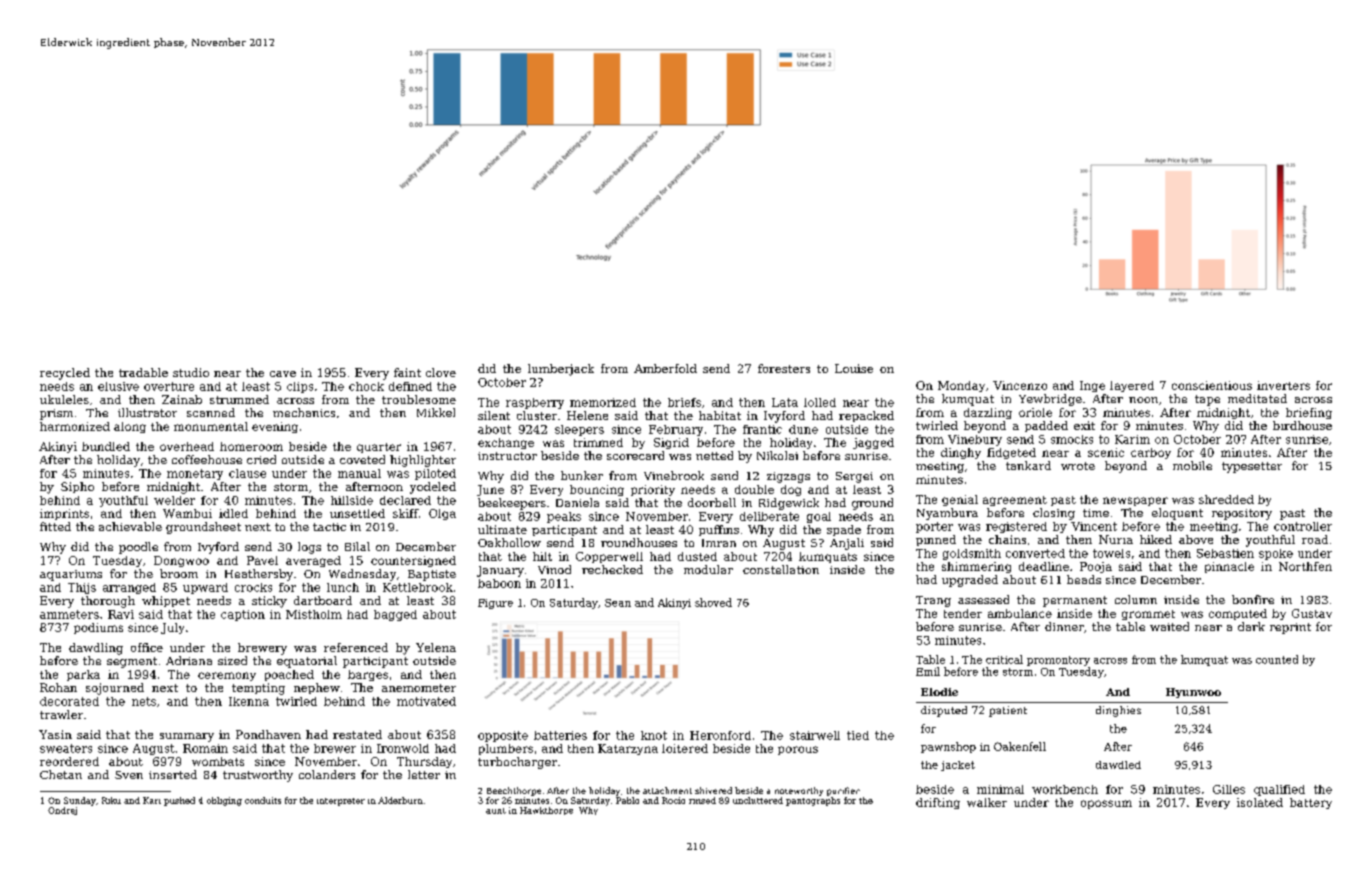 Image resolution: width=1372 pixels, height=887 pixels. What do you see at coordinates (938, 803) in the page?
I see `drifting` at bounding box center [938, 803].
